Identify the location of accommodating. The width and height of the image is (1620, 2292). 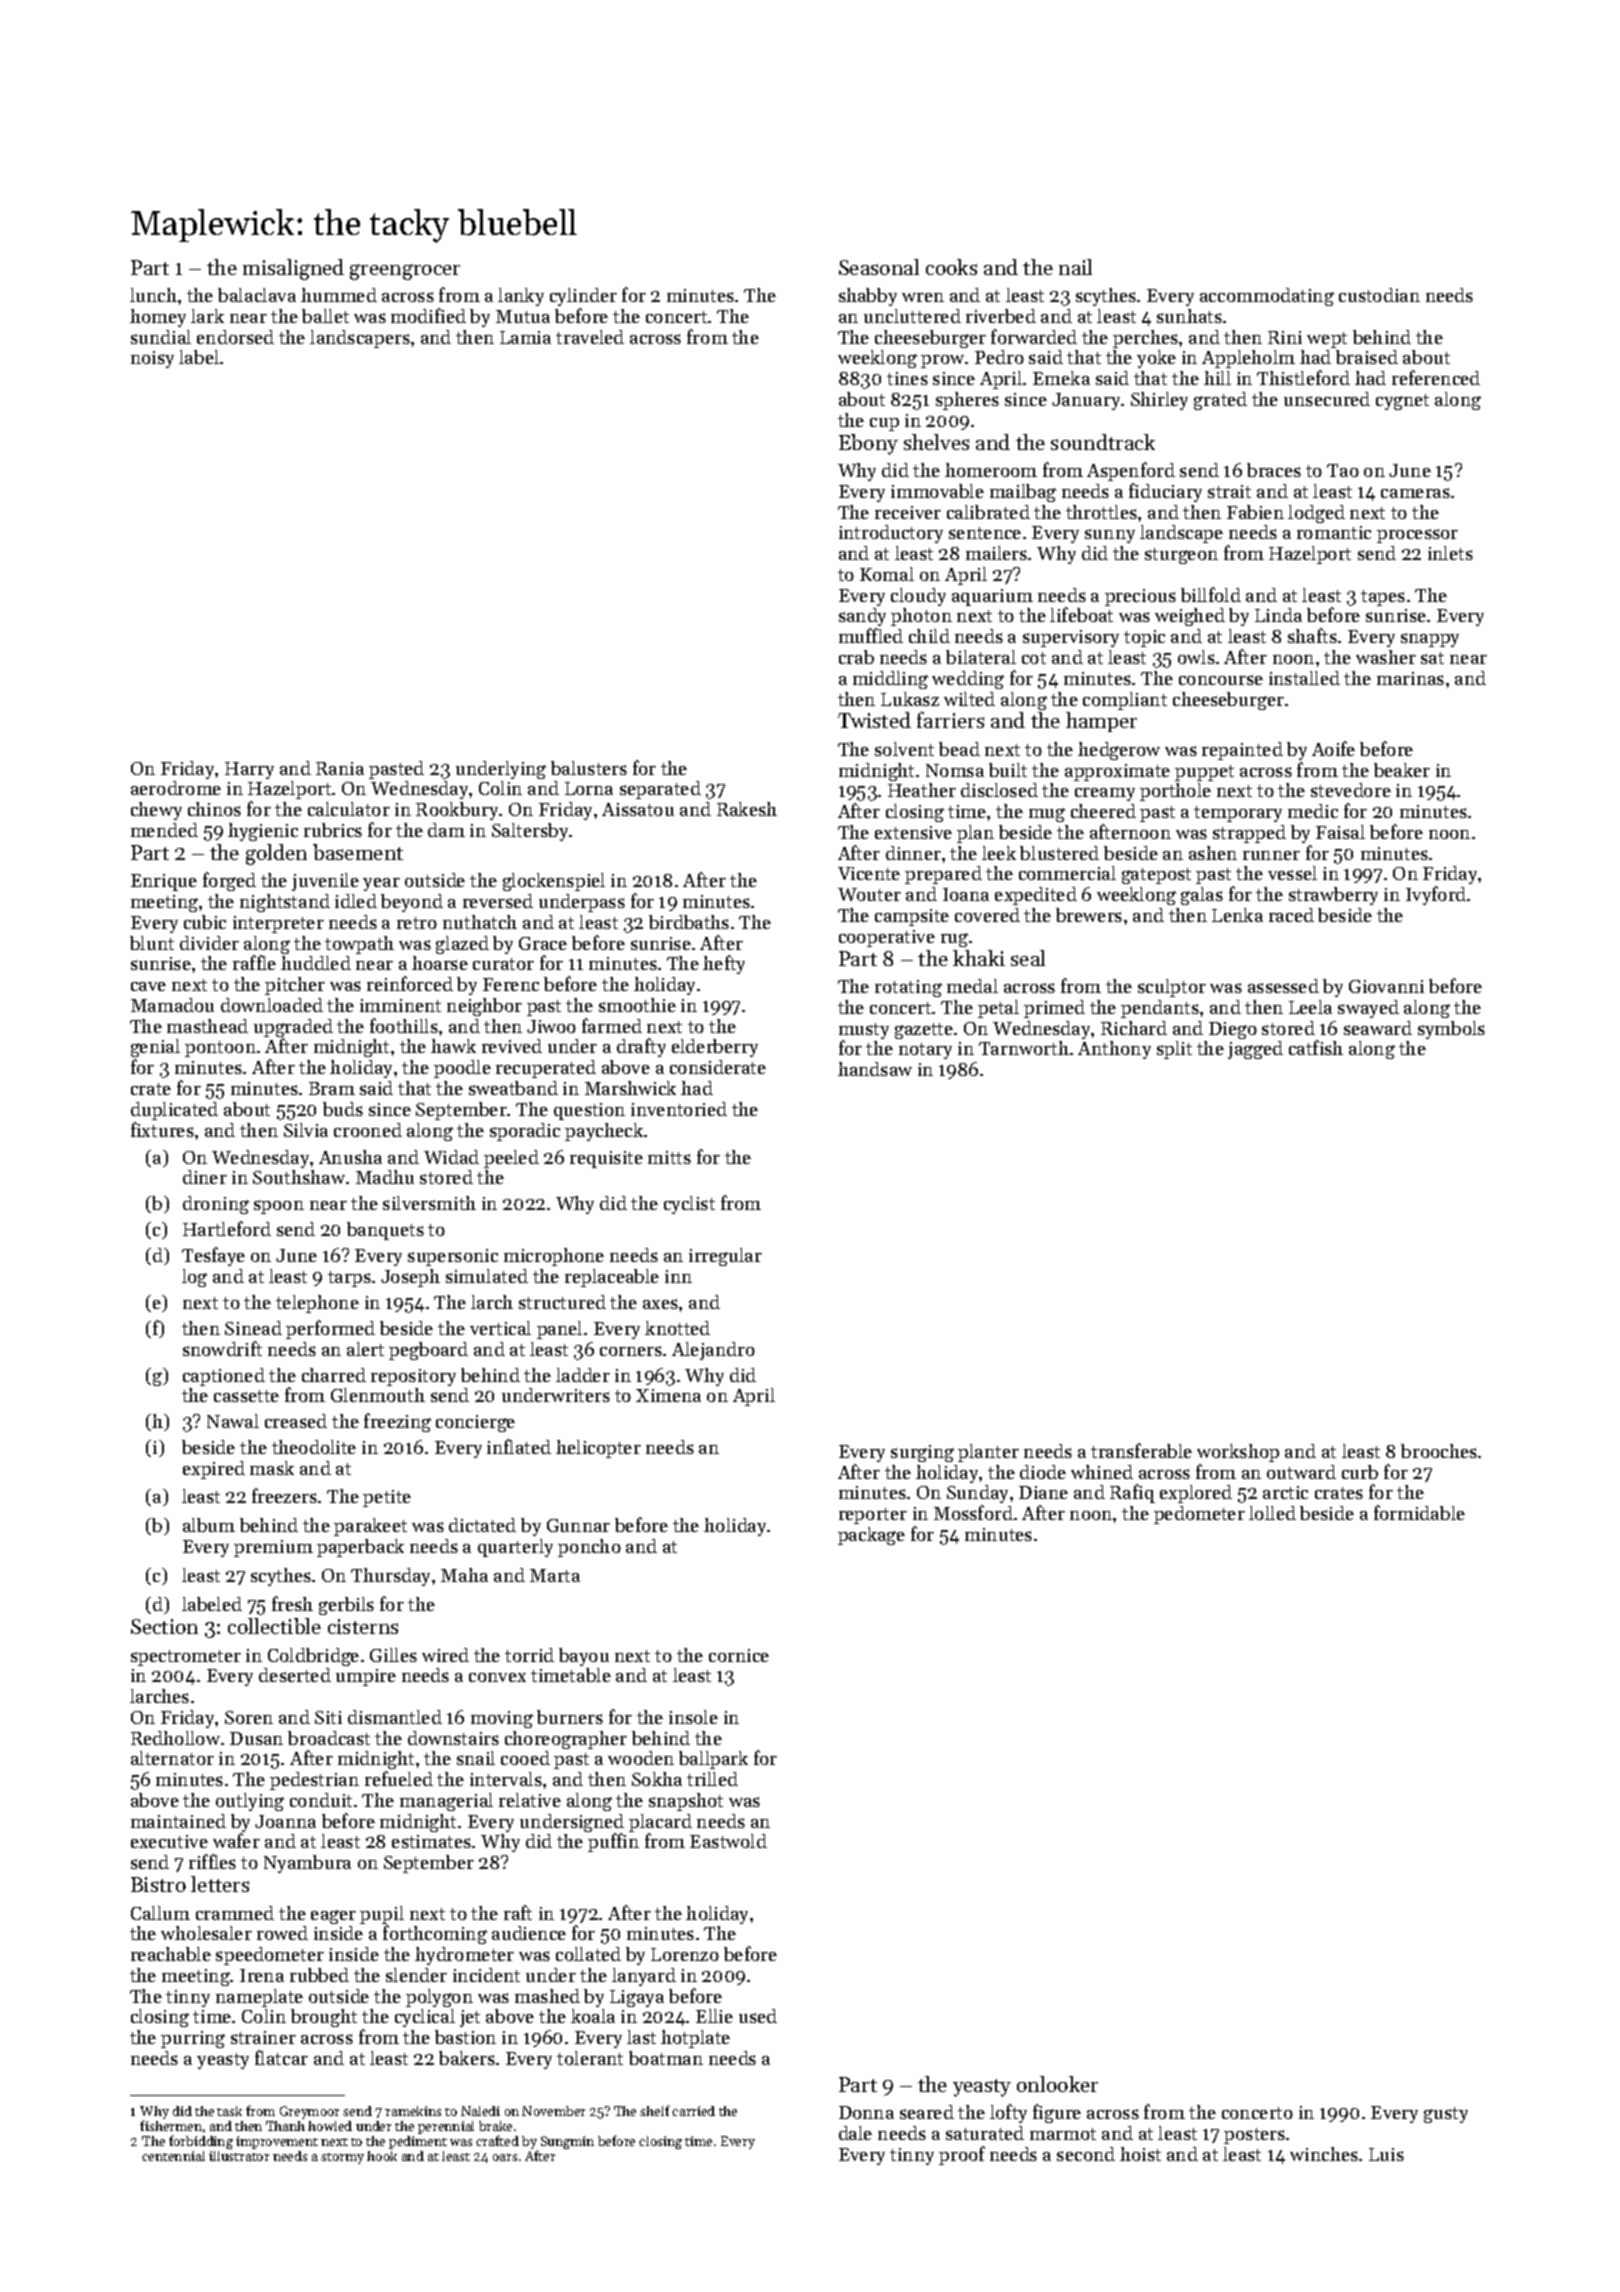
(1267, 297).
